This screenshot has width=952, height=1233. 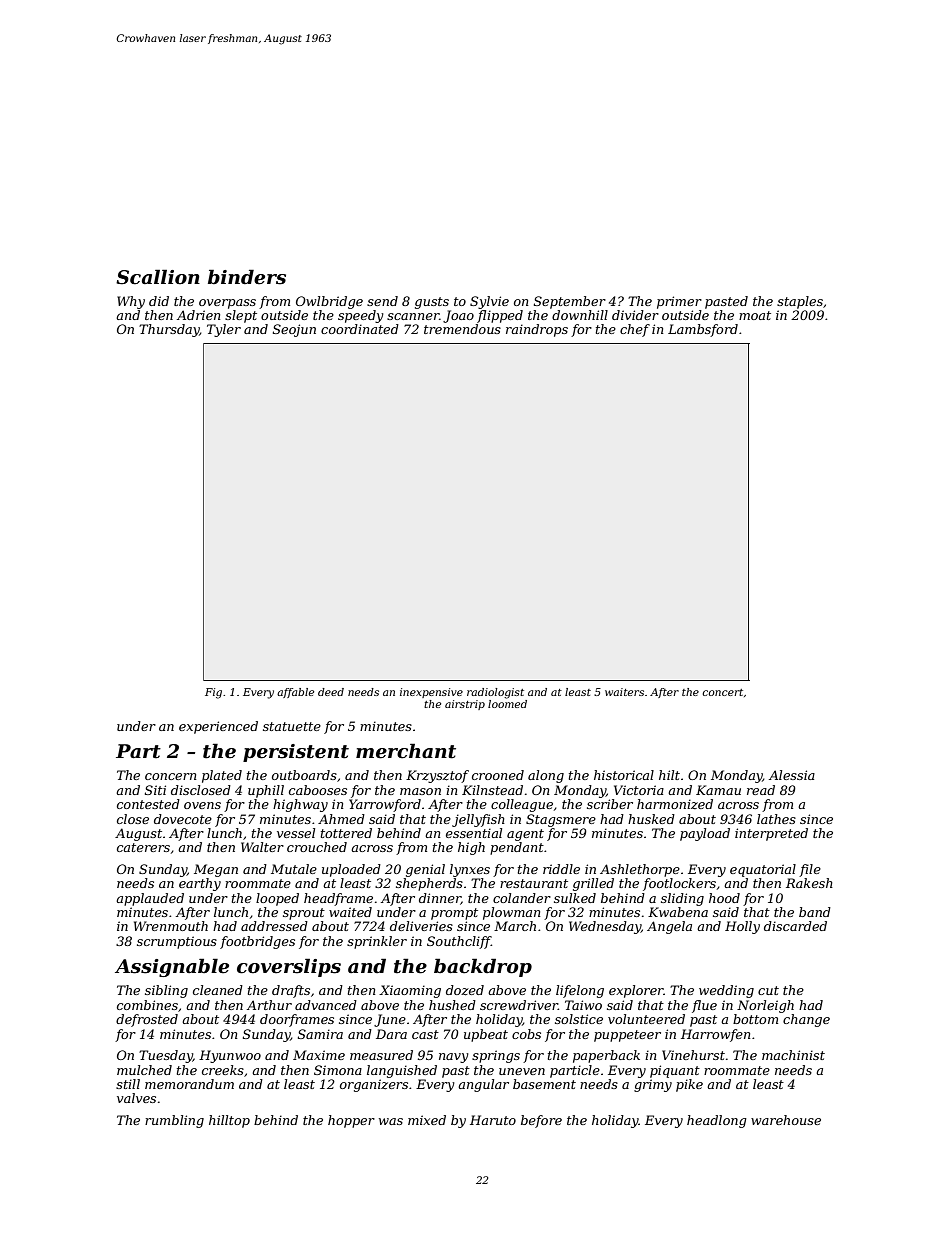 I want to click on merchant, so click(x=406, y=751).
